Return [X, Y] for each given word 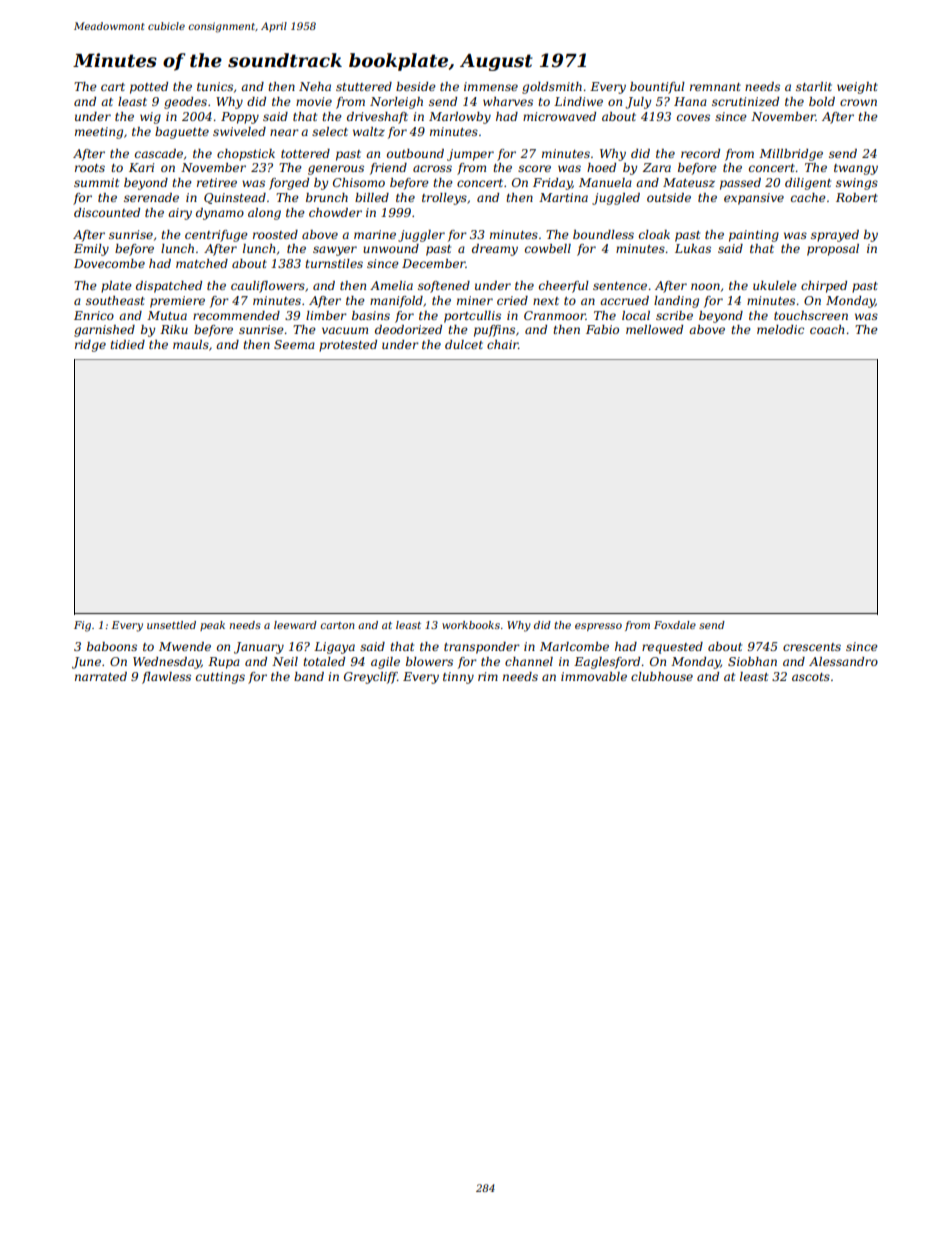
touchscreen [811, 315]
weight [857, 88]
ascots [811, 677]
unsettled [171, 625]
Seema [294, 344]
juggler [421, 236]
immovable [594, 676]
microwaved [559, 116]
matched [202, 263]
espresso [598, 627]
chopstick [246, 155]
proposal [833, 250]
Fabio [602, 329]
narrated [101, 676]
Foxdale [675, 625]
